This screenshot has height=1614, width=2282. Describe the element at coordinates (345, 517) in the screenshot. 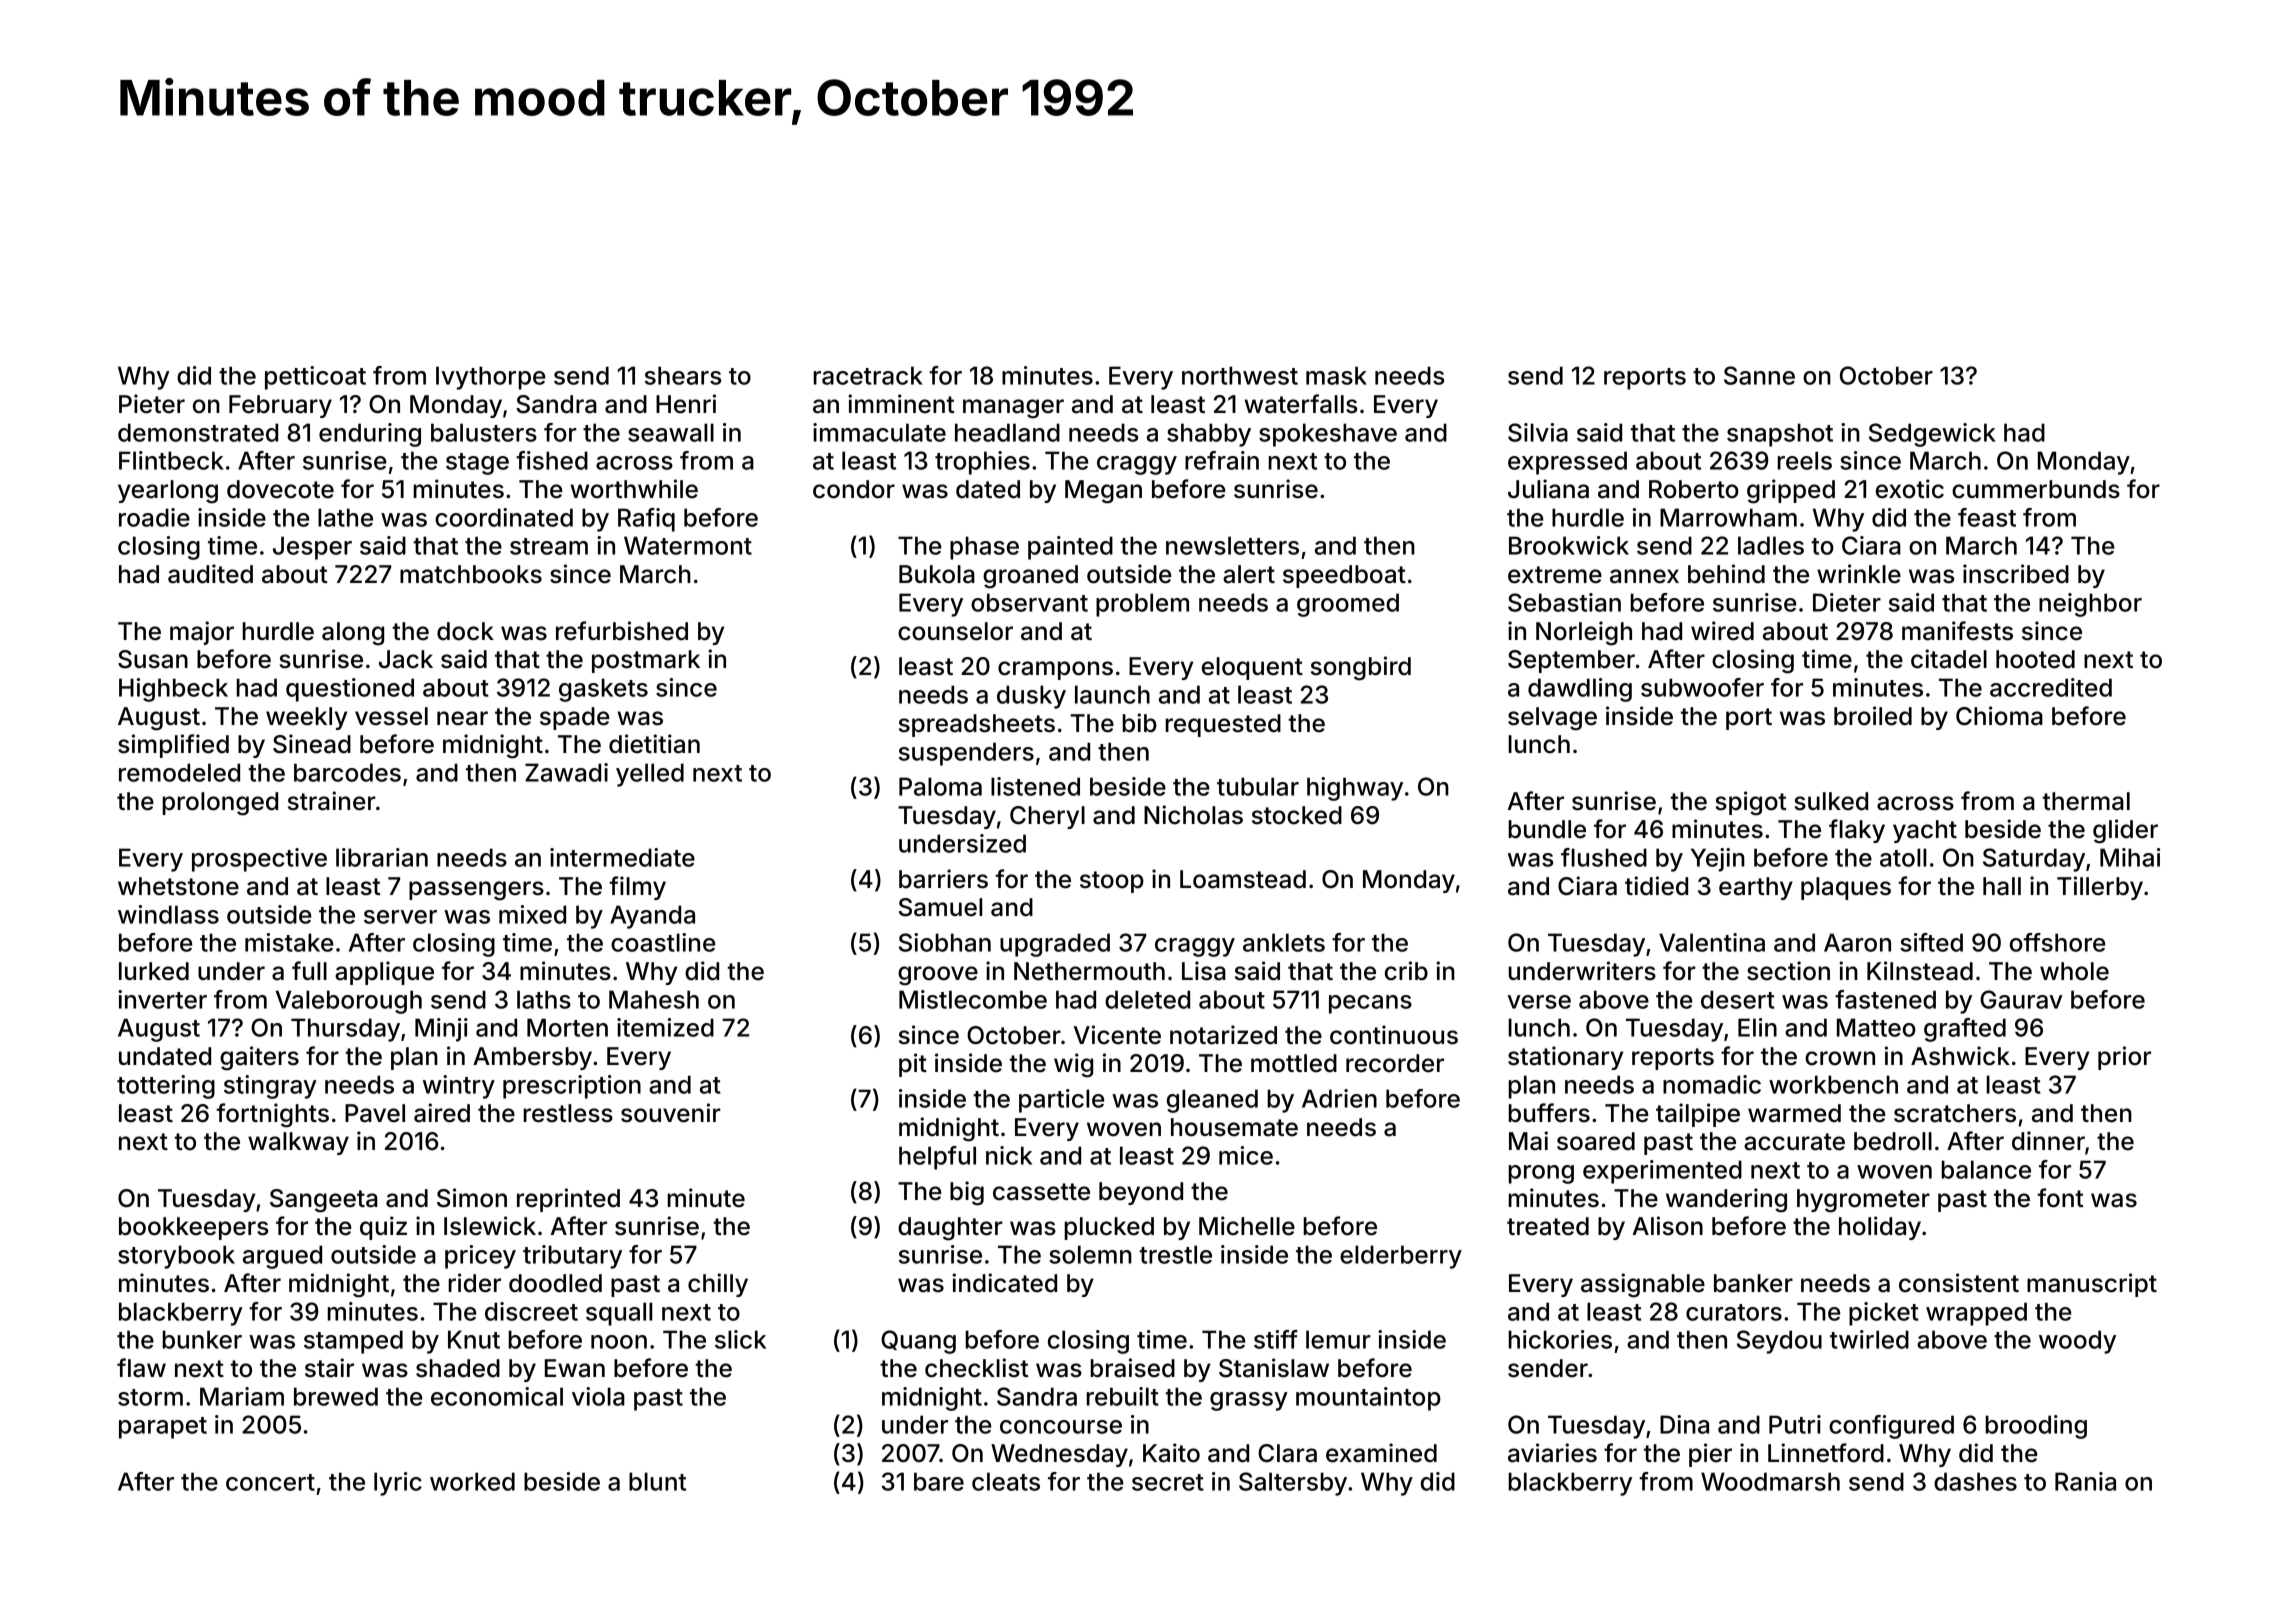

I see `lathe` at that location.
